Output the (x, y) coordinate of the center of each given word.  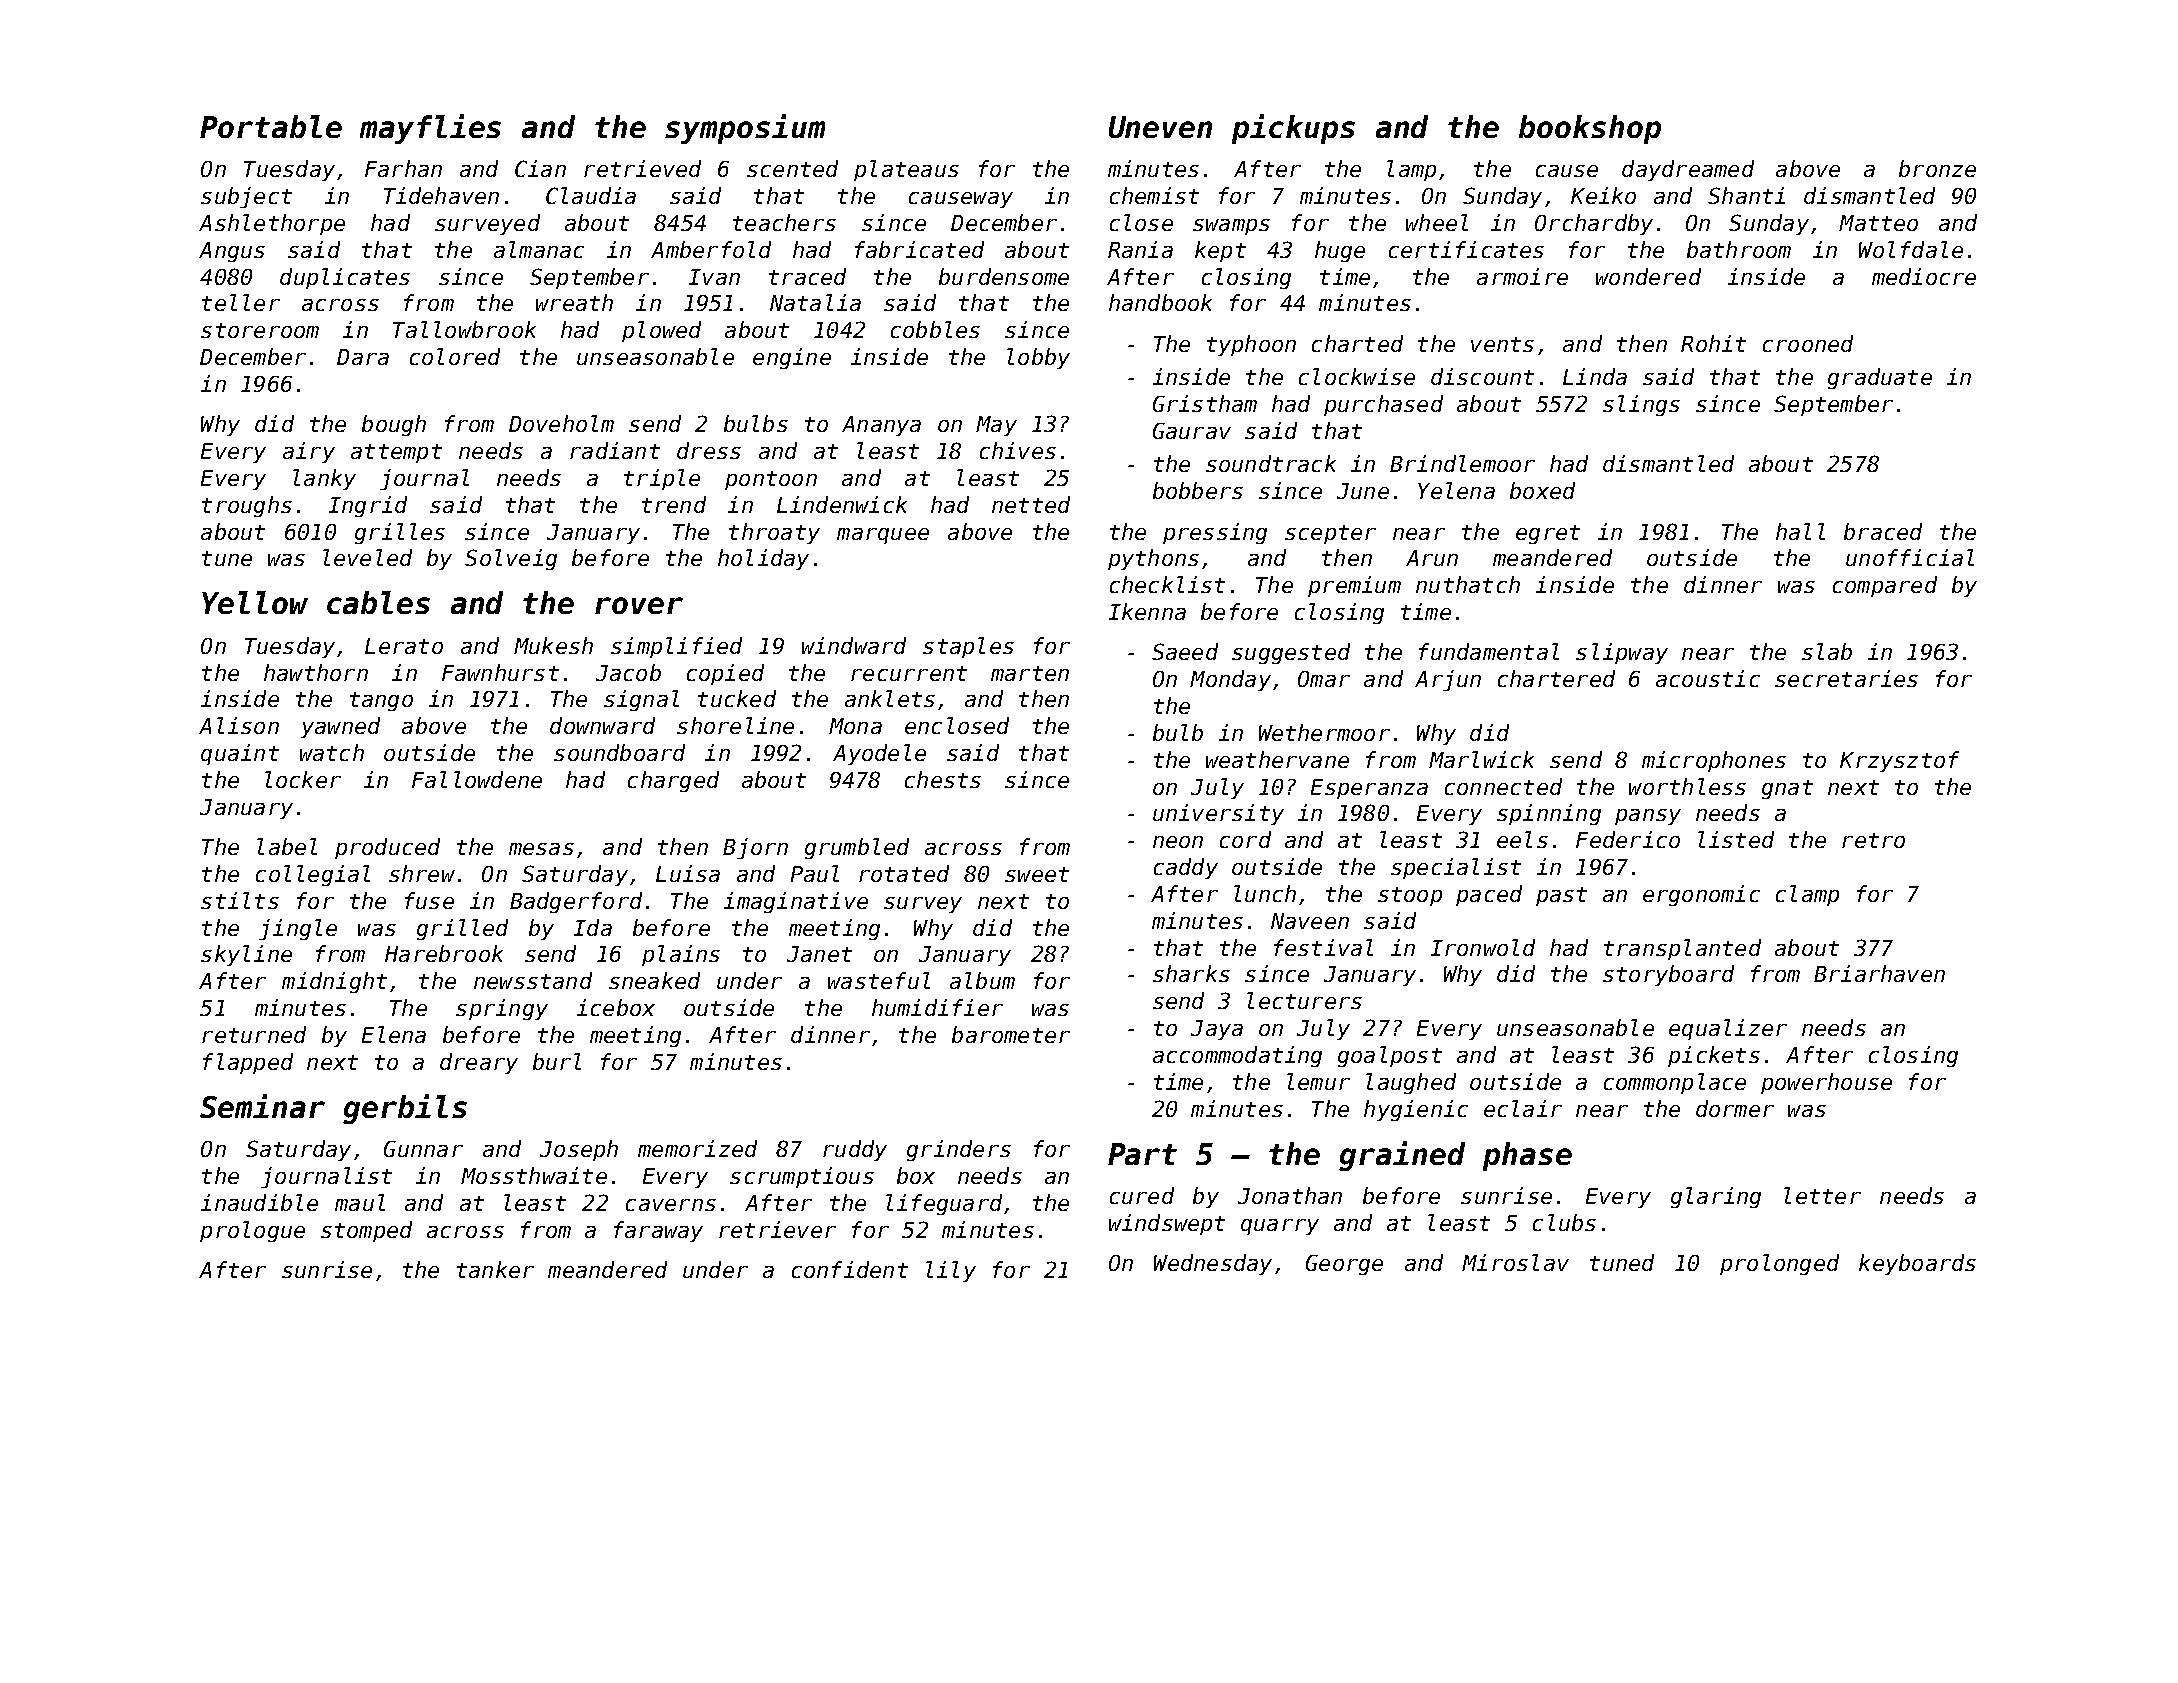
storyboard (1668, 975)
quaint (240, 754)
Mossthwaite (534, 1175)
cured (1142, 1195)
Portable (271, 126)
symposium (745, 129)
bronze (1937, 168)
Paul (815, 873)
